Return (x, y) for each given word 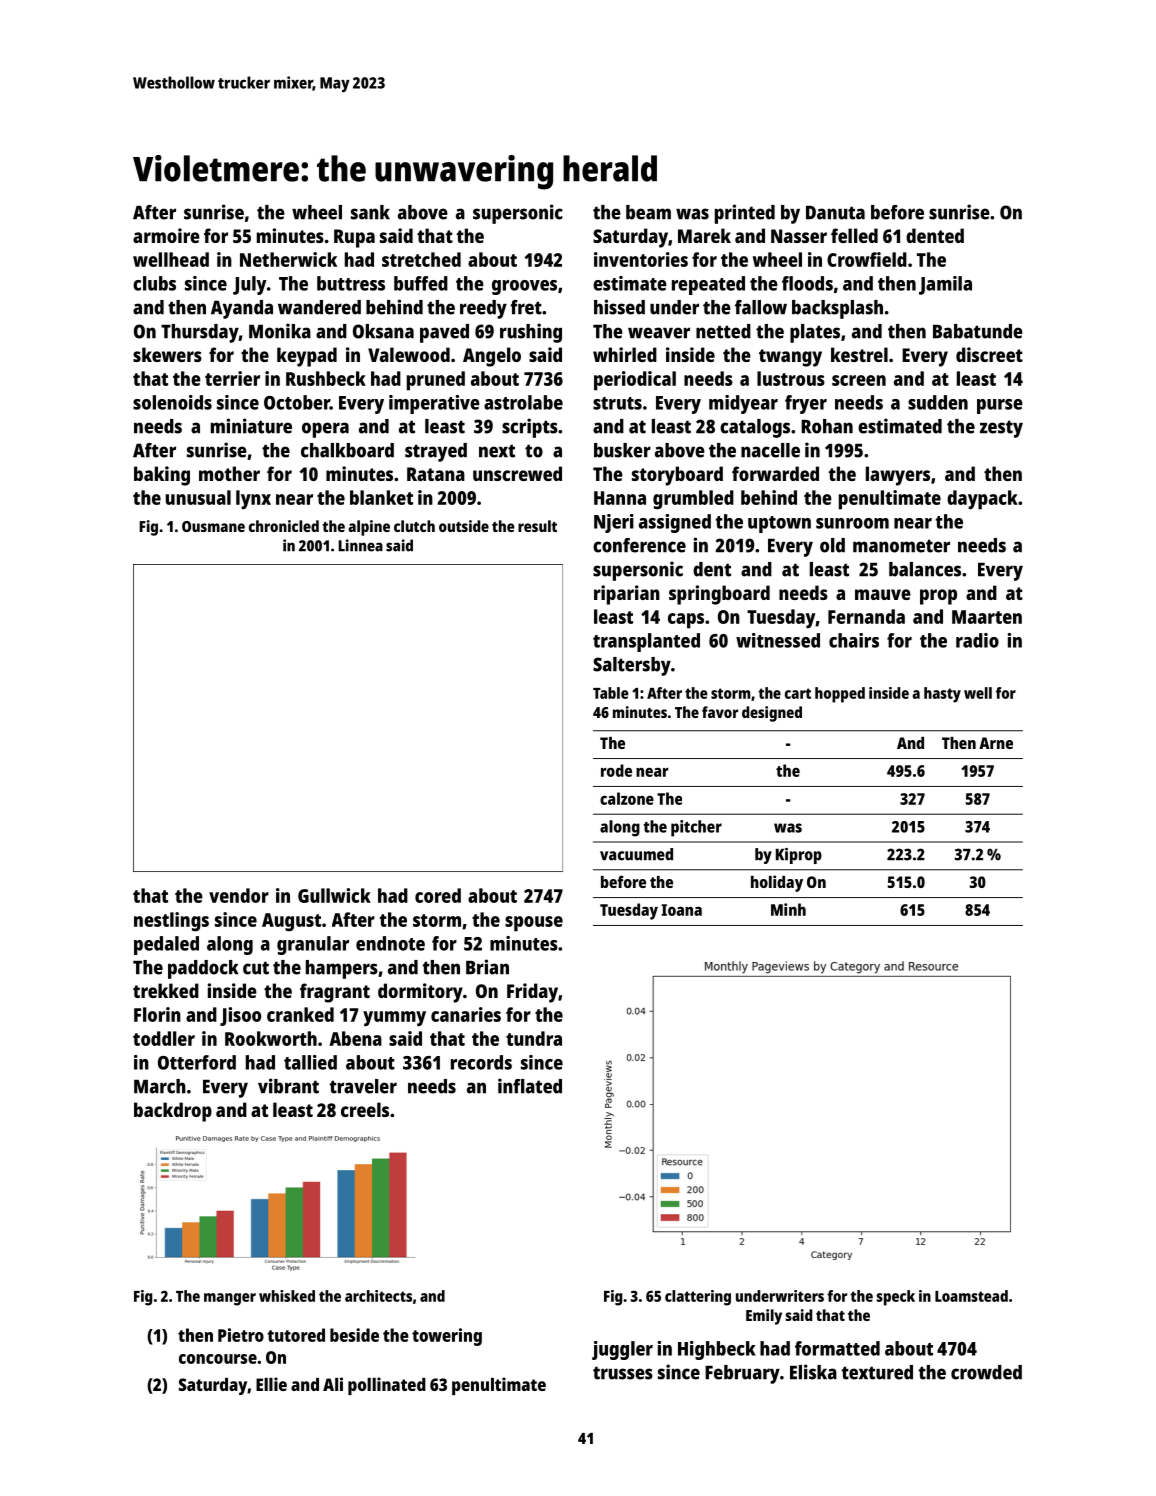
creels (365, 1109)
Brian (487, 967)
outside (464, 526)
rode (616, 770)
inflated (530, 1086)
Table (611, 693)
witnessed (778, 640)
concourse (218, 1359)
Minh (788, 909)
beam (648, 212)
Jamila (945, 285)
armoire (166, 235)
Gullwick (334, 895)
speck (895, 1298)
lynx (253, 499)
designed (772, 714)
